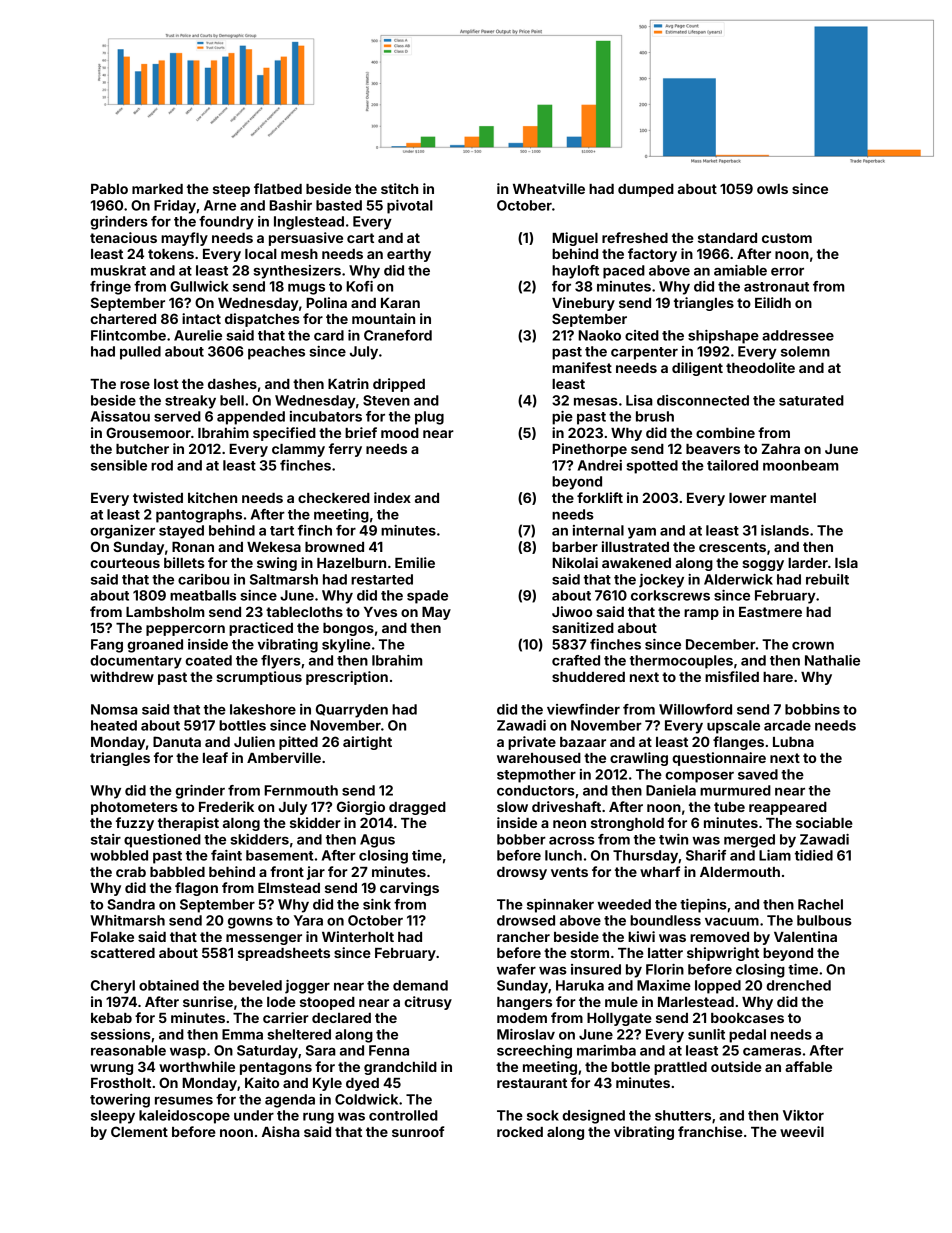  Describe the element at coordinates (763, 565) in the screenshot. I see `soggy` at that location.
